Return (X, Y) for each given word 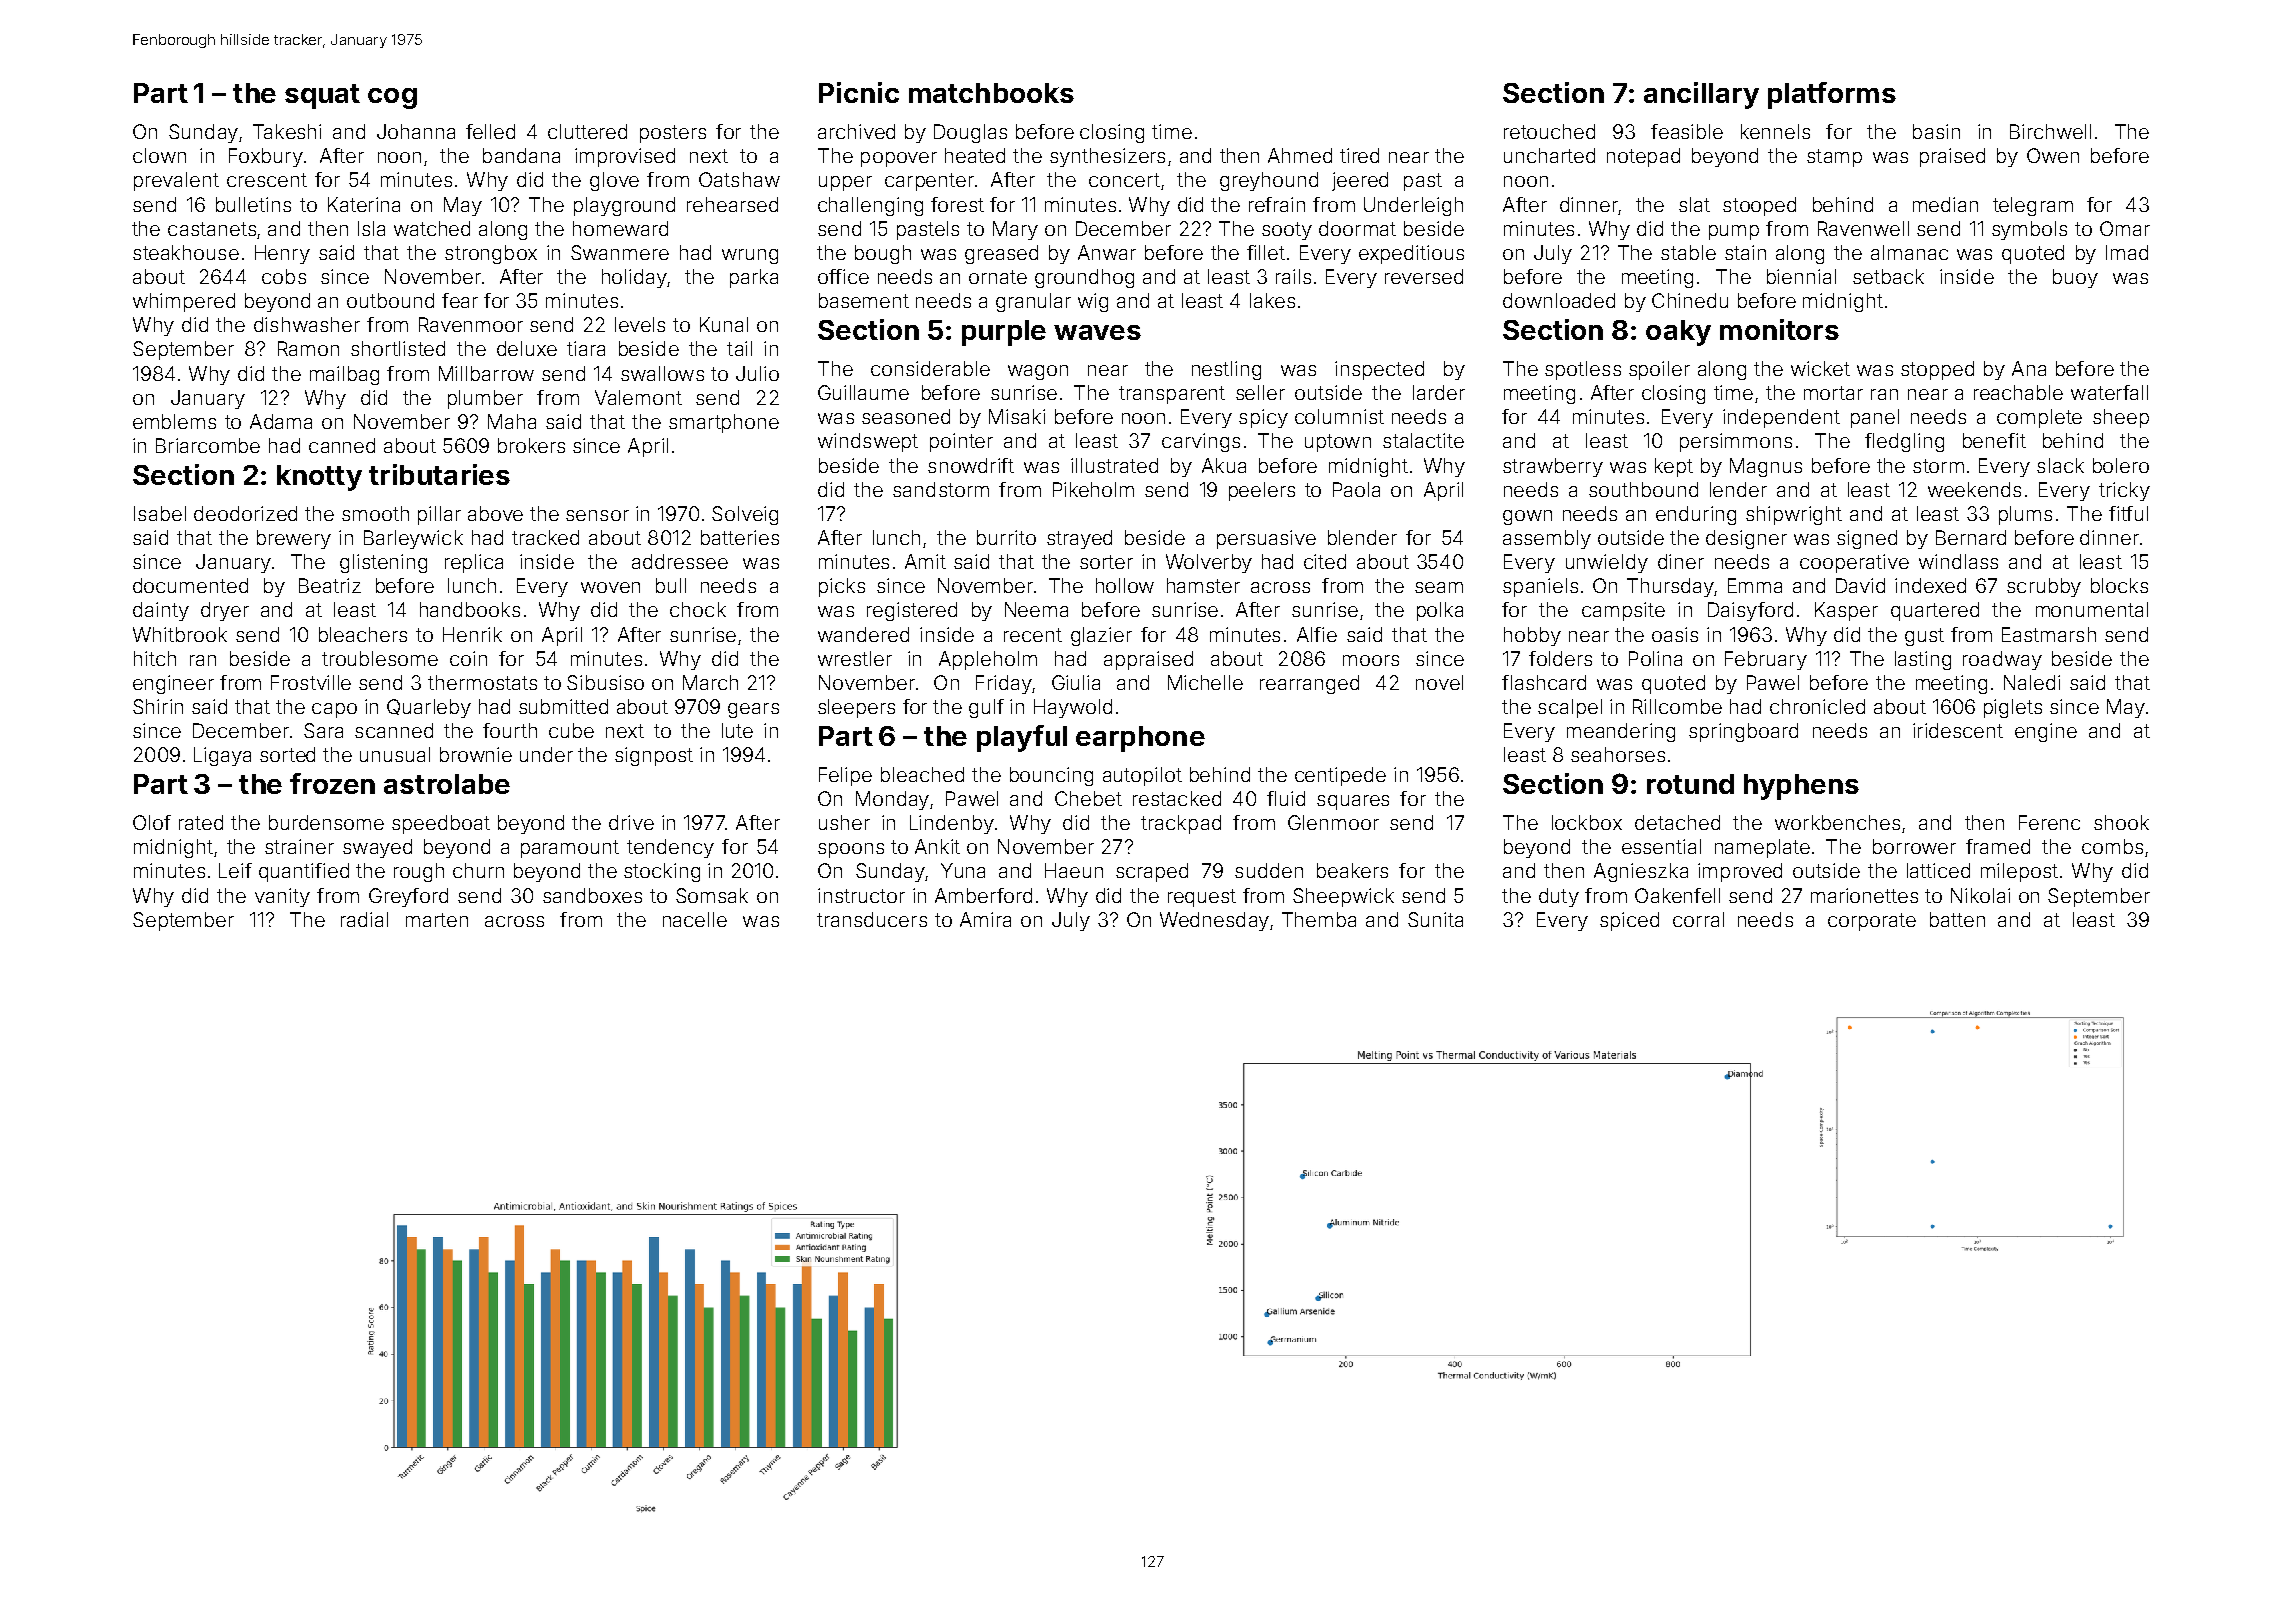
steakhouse (186, 252)
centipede (1340, 776)
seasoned (906, 416)
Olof (152, 822)
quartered (1935, 611)
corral (1698, 919)
